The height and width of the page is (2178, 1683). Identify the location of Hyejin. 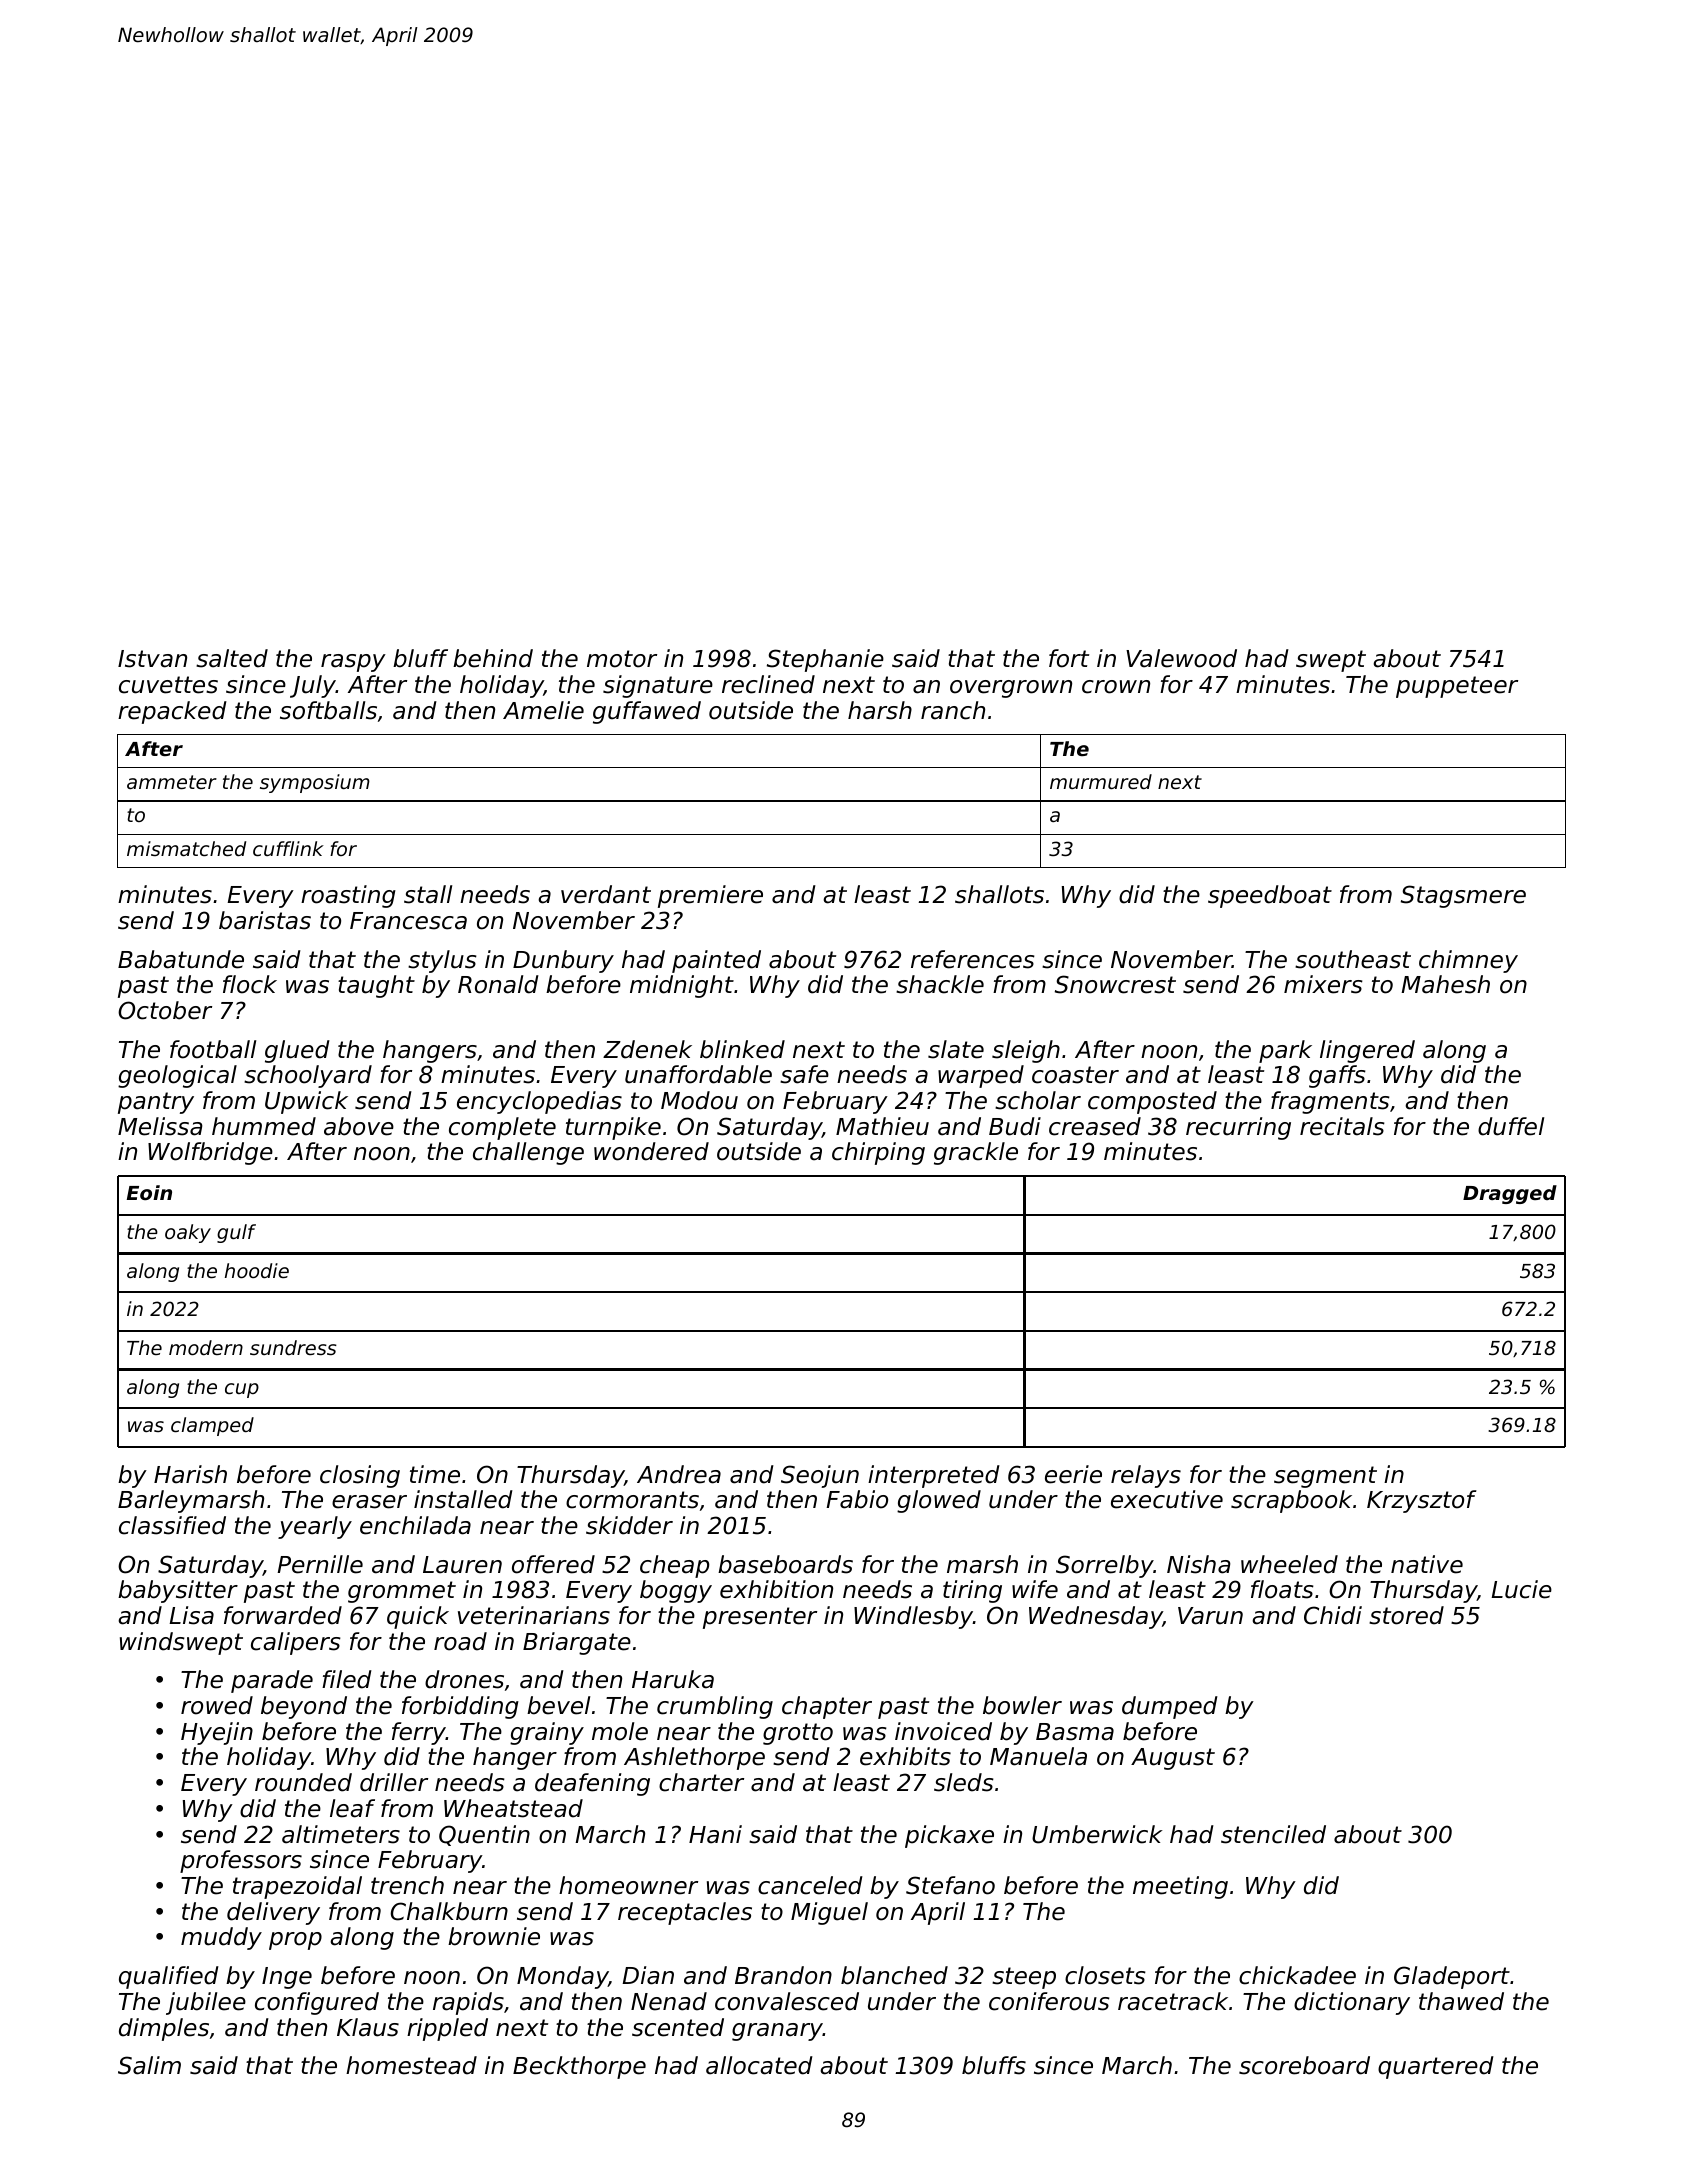
(217, 1733).
